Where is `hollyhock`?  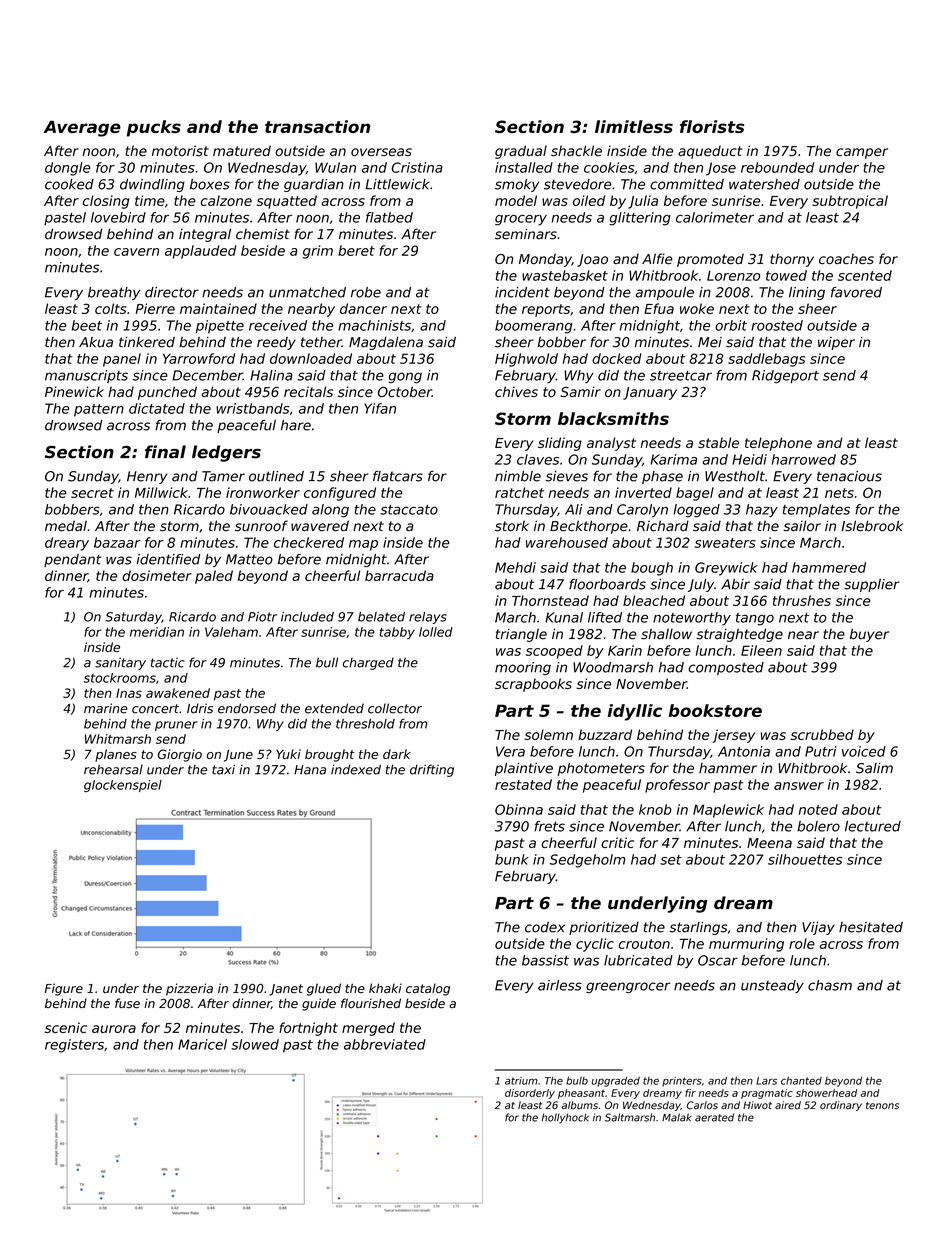 hollyhock is located at coordinates (565, 1118).
